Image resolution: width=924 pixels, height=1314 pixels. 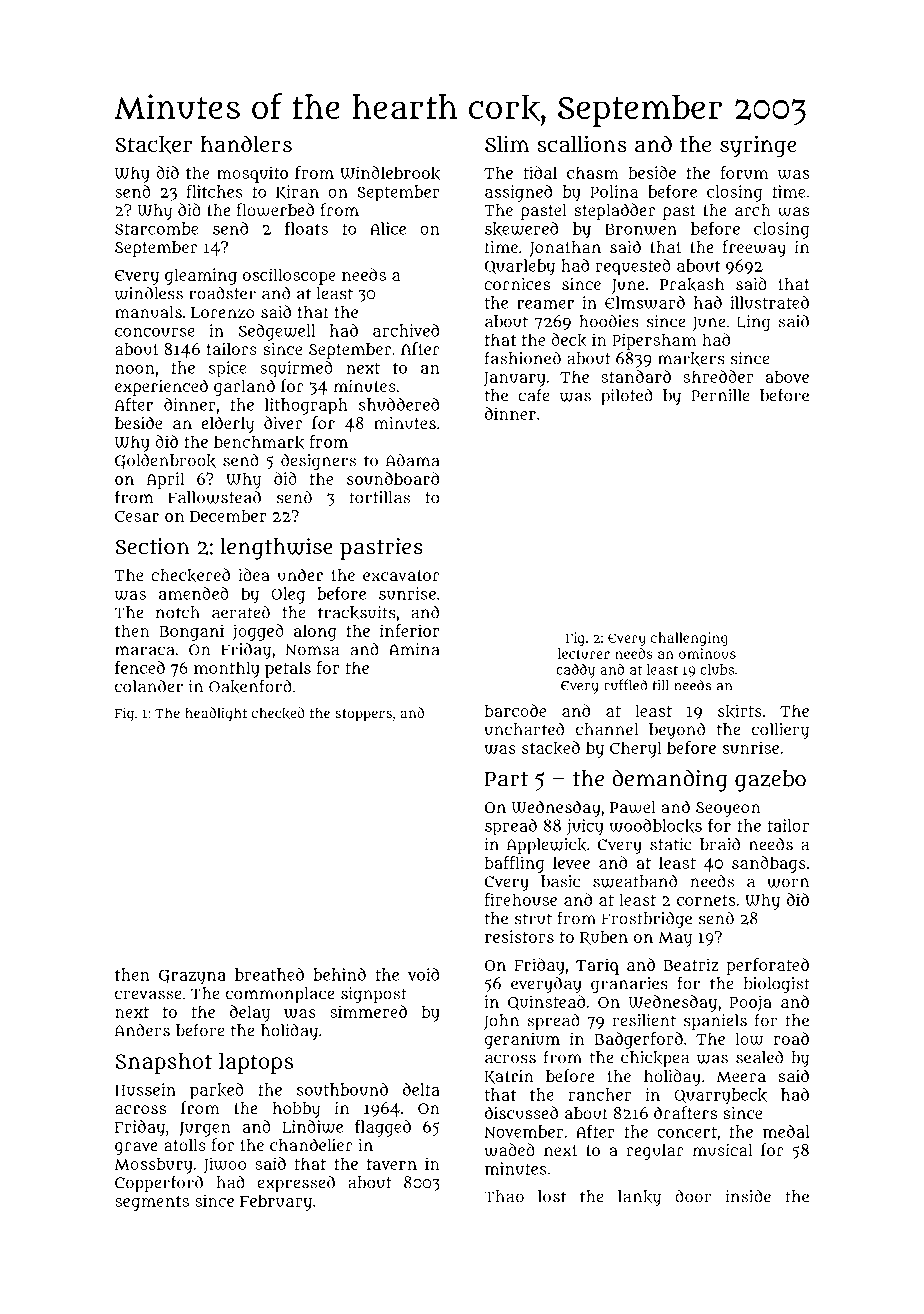 What do you see at coordinates (636, 749) in the page?
I see `Cheryl` at bounding box center [636, 749].
